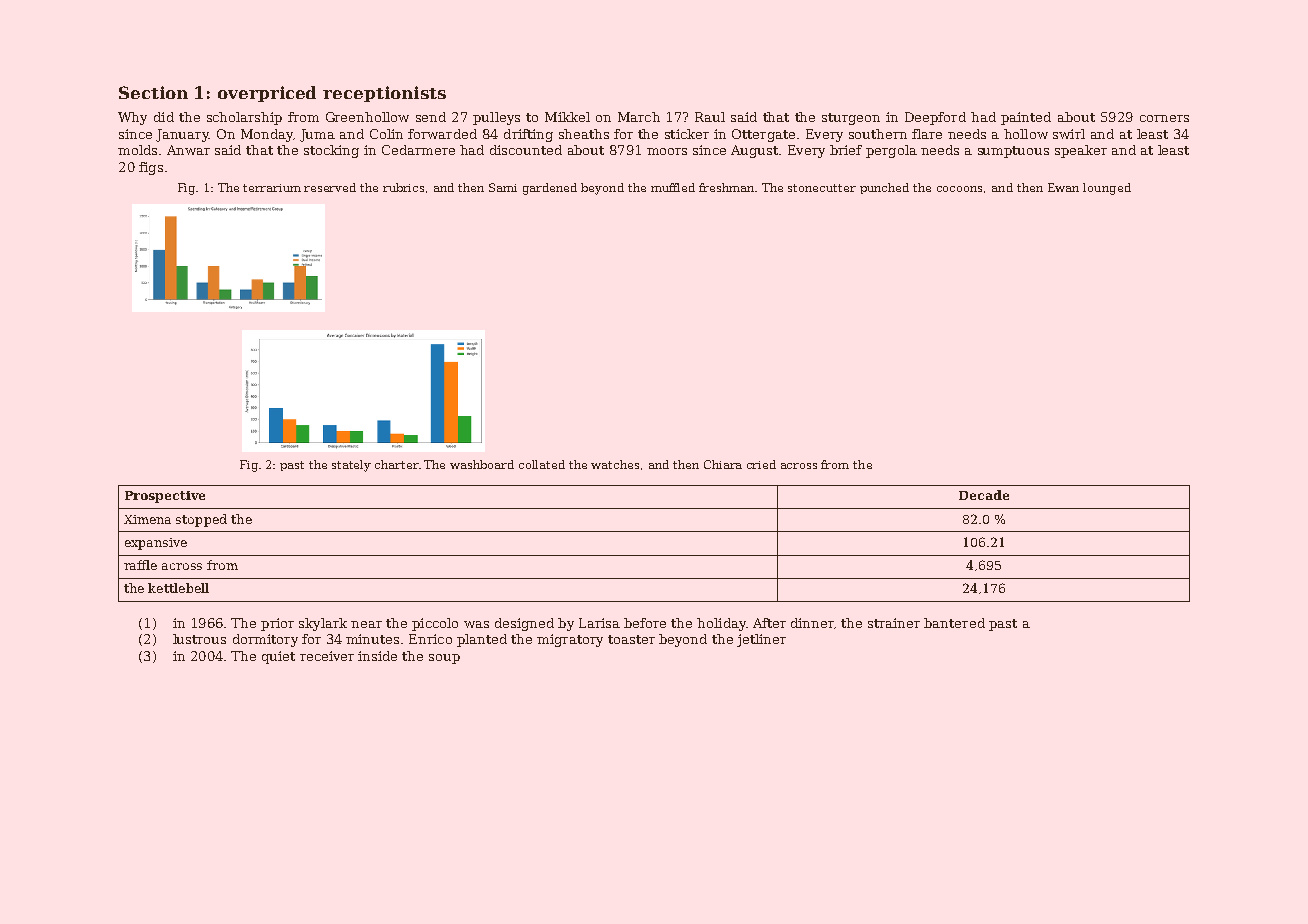  I want to click on Larisa, so click(599, 623).
